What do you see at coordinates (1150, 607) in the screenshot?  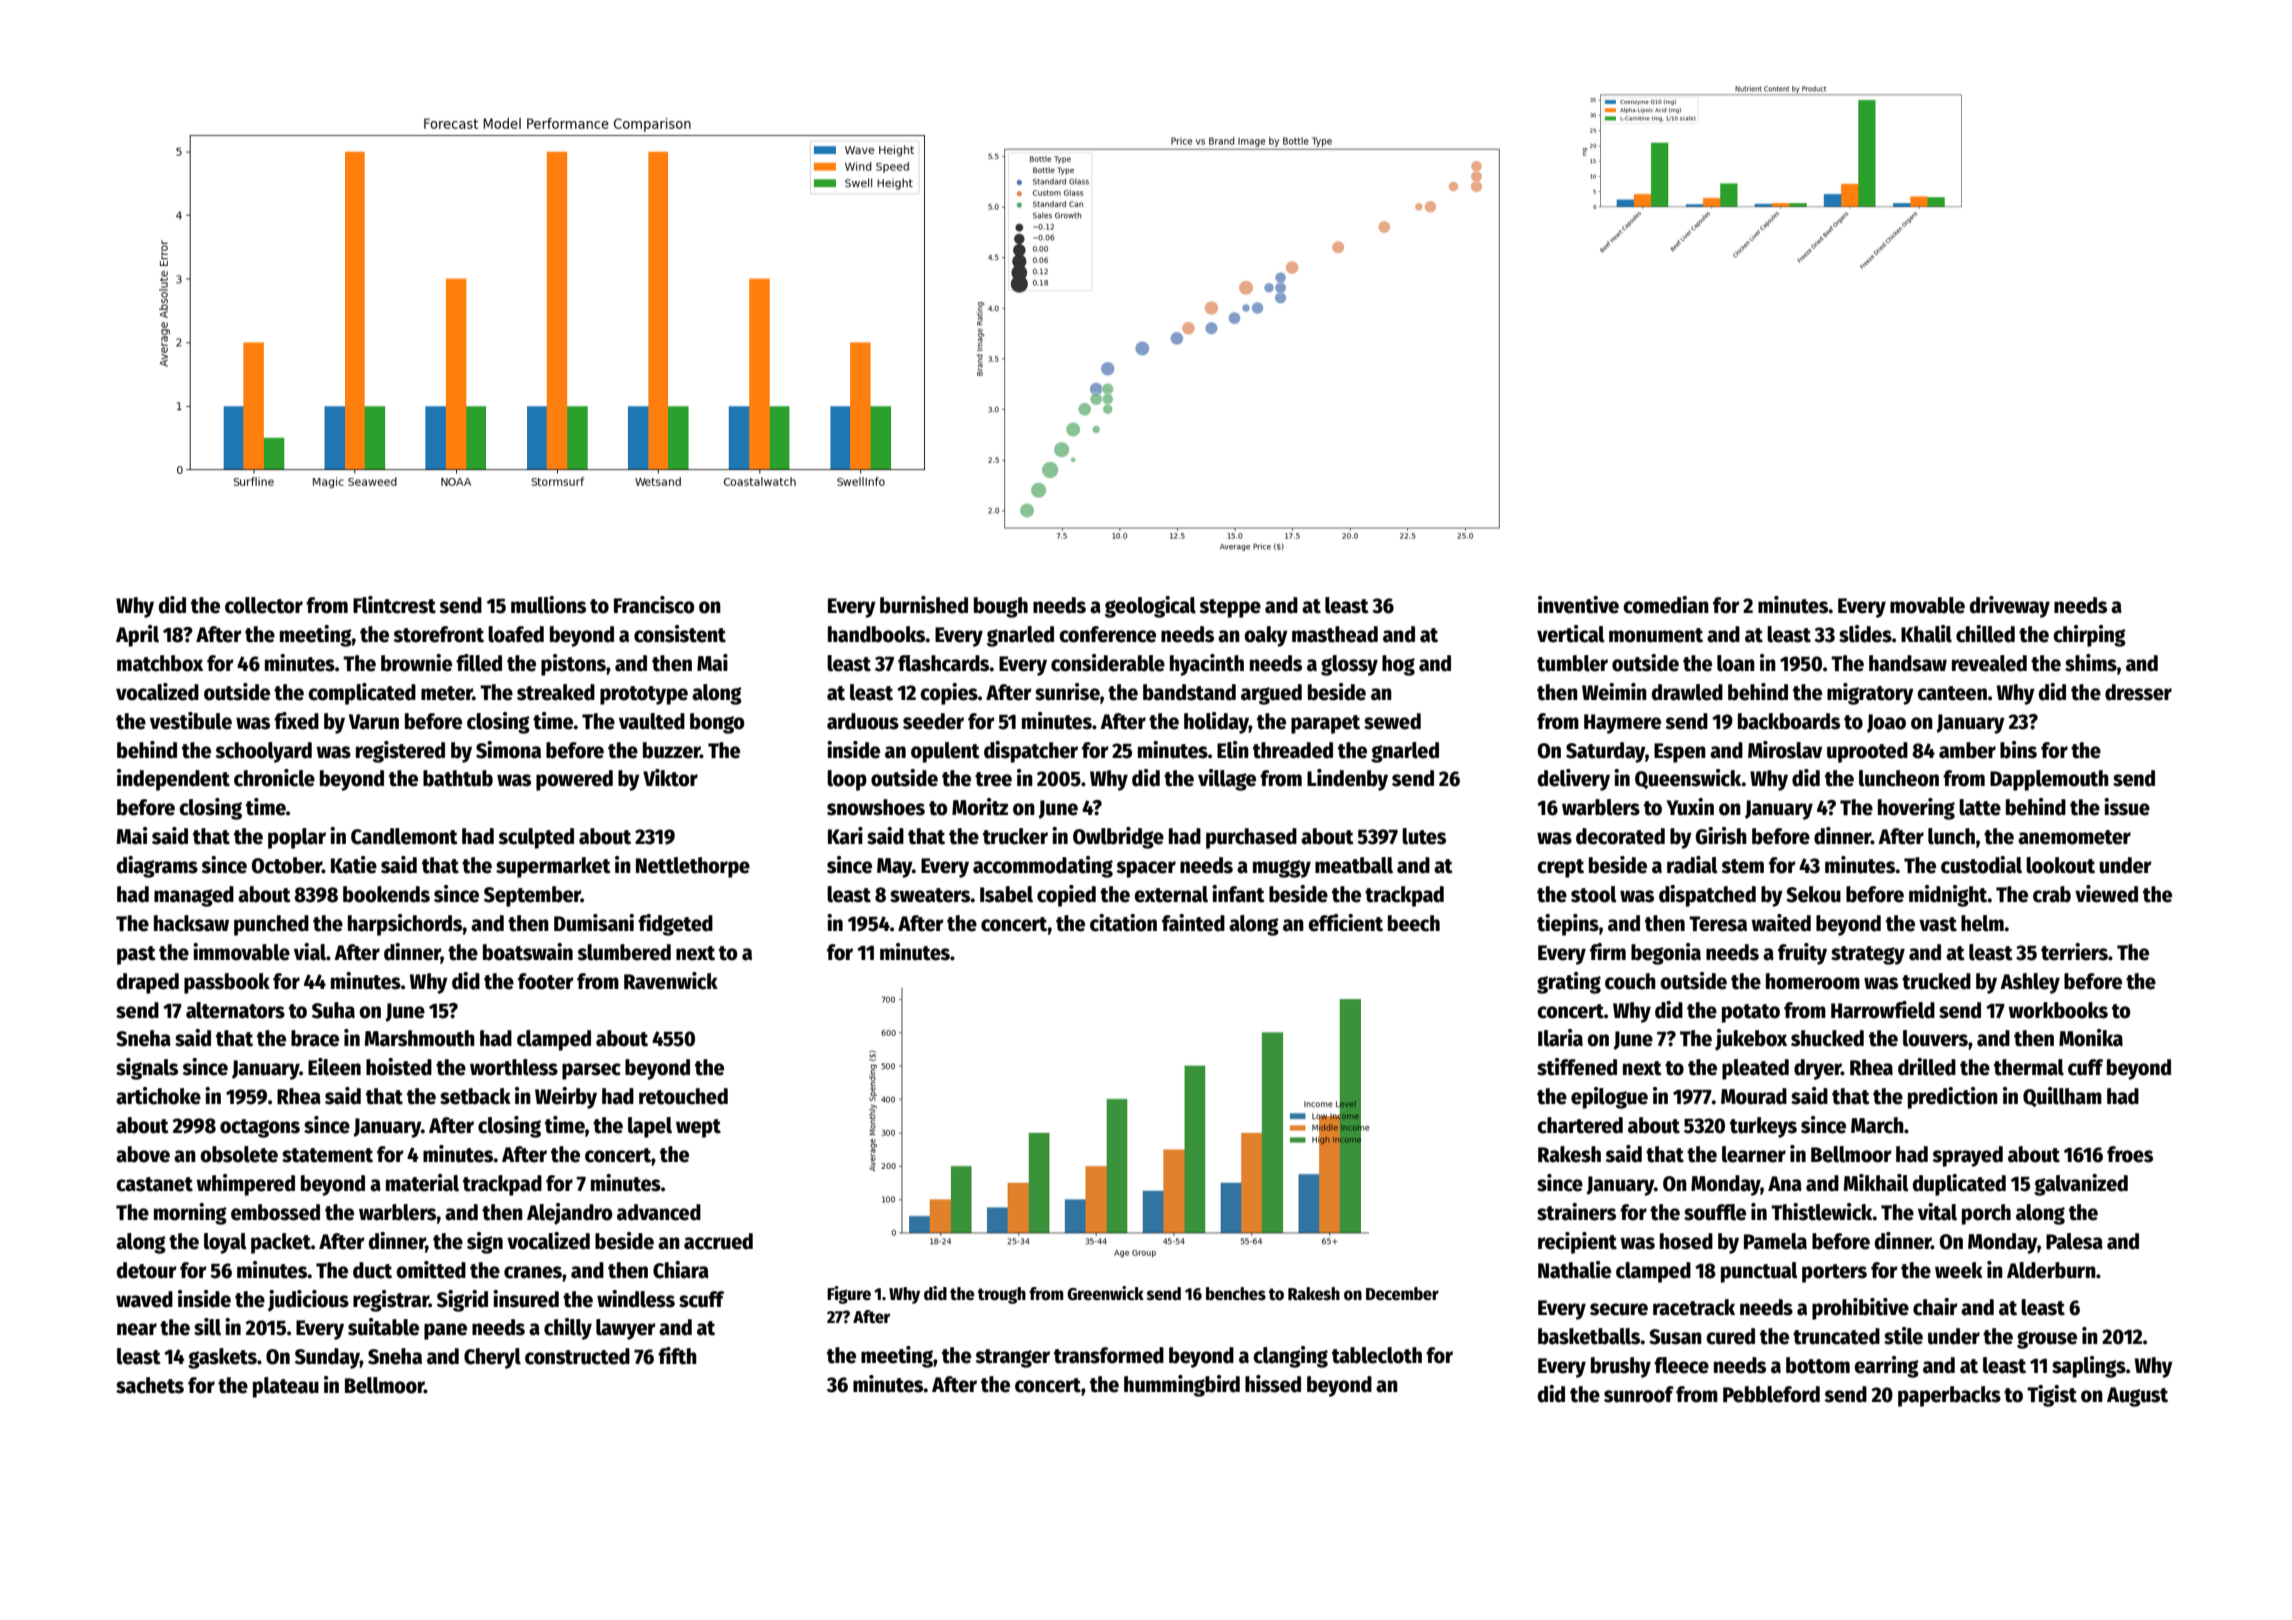 I see `geological` at bounding box center [1150, 607].
